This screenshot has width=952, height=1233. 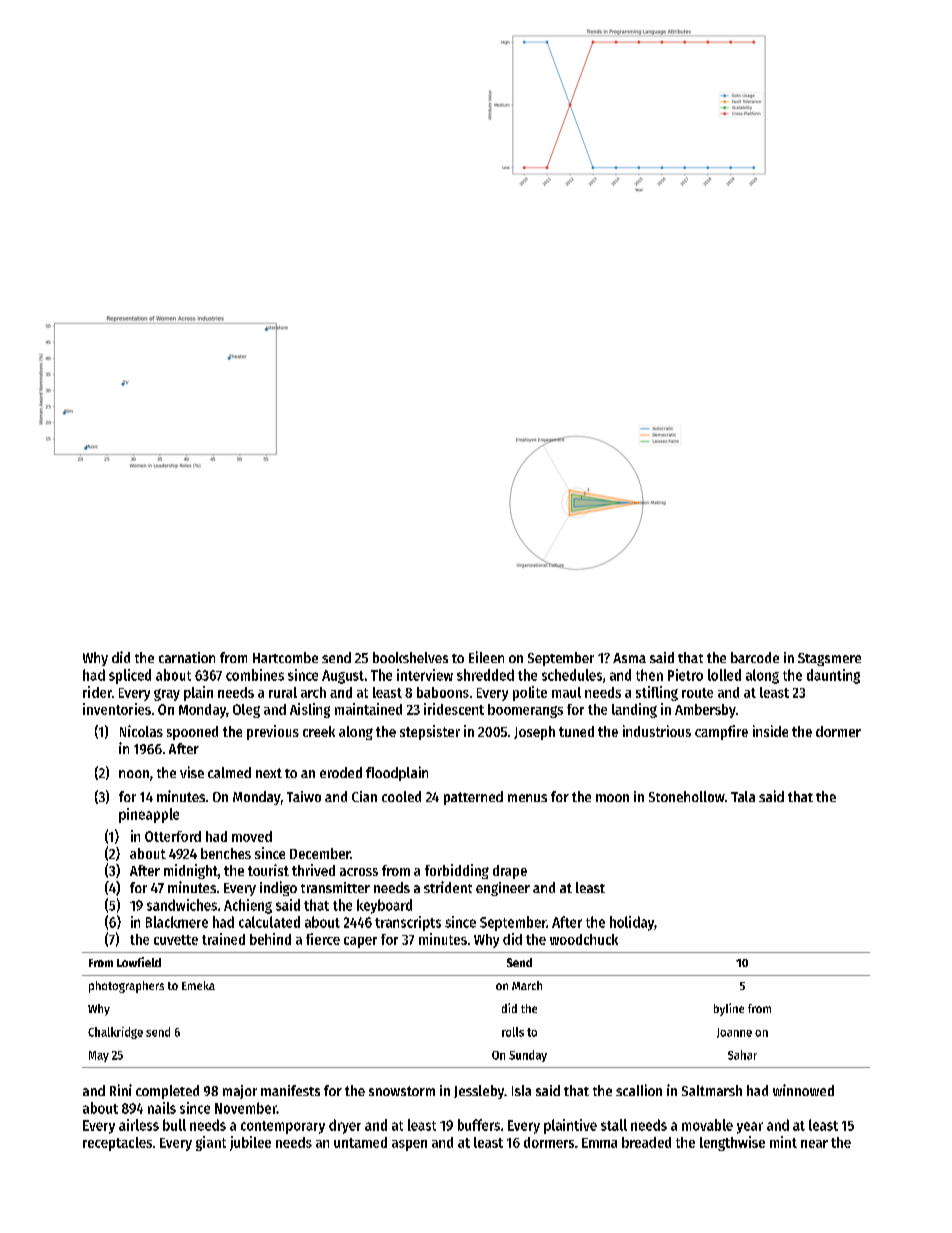 I want to click on inside, so click(x=770, y=731).
